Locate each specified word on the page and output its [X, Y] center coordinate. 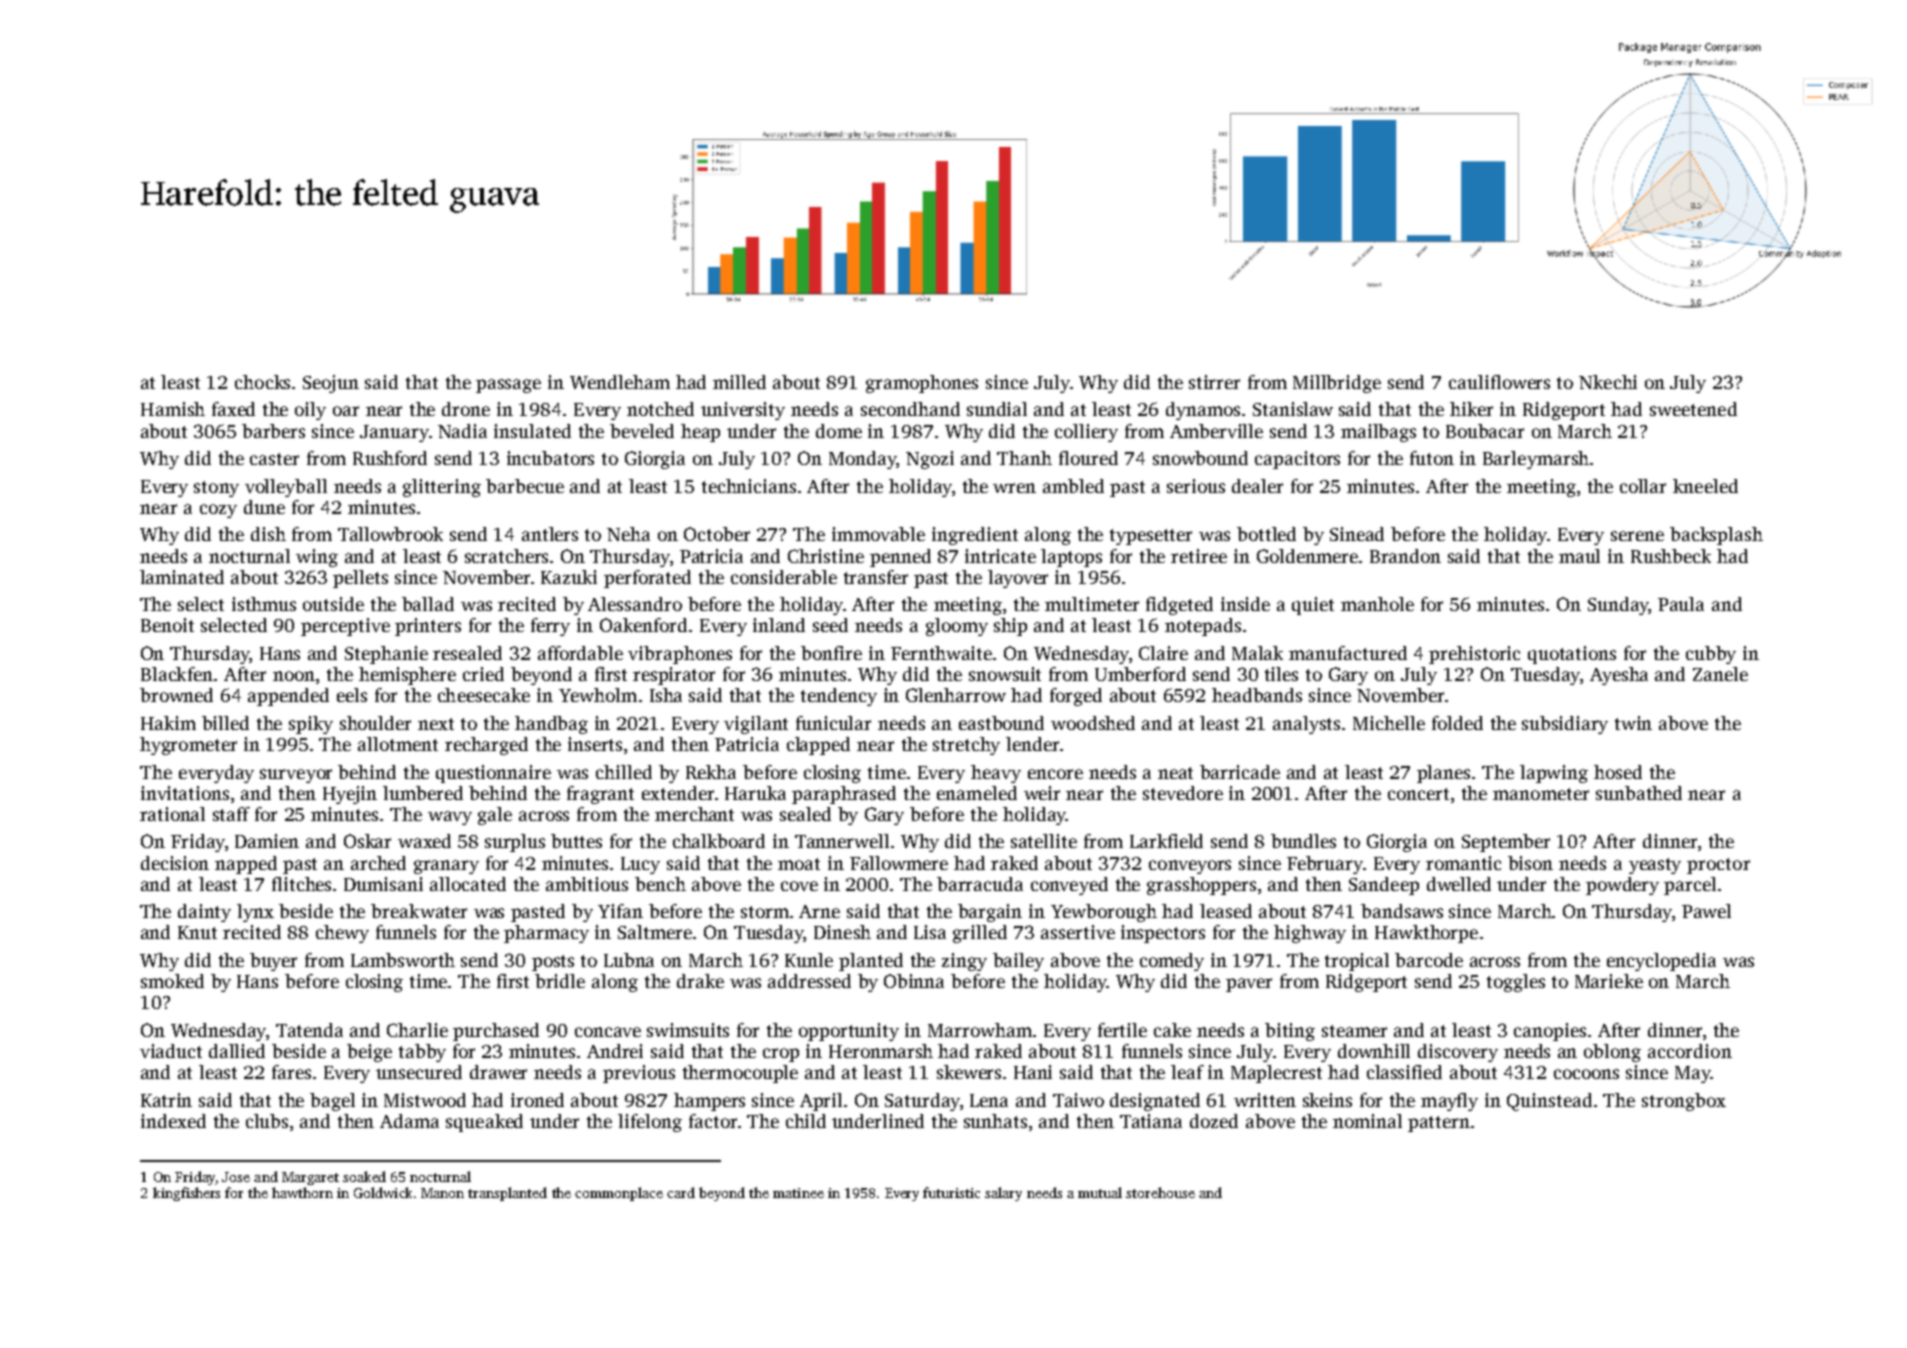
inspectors [1163, 934]
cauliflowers [1499, 382]
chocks [262, 382]
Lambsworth [403, 960]
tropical [1357, 962]
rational [172, 814]
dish [268, 534]
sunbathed [1639, 793]
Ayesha [1619, 676]
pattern [1439, 1124]
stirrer [1214, 382]
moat [799, 864]
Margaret [310, 1178]
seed [830, 625]
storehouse [1160, 1192]
